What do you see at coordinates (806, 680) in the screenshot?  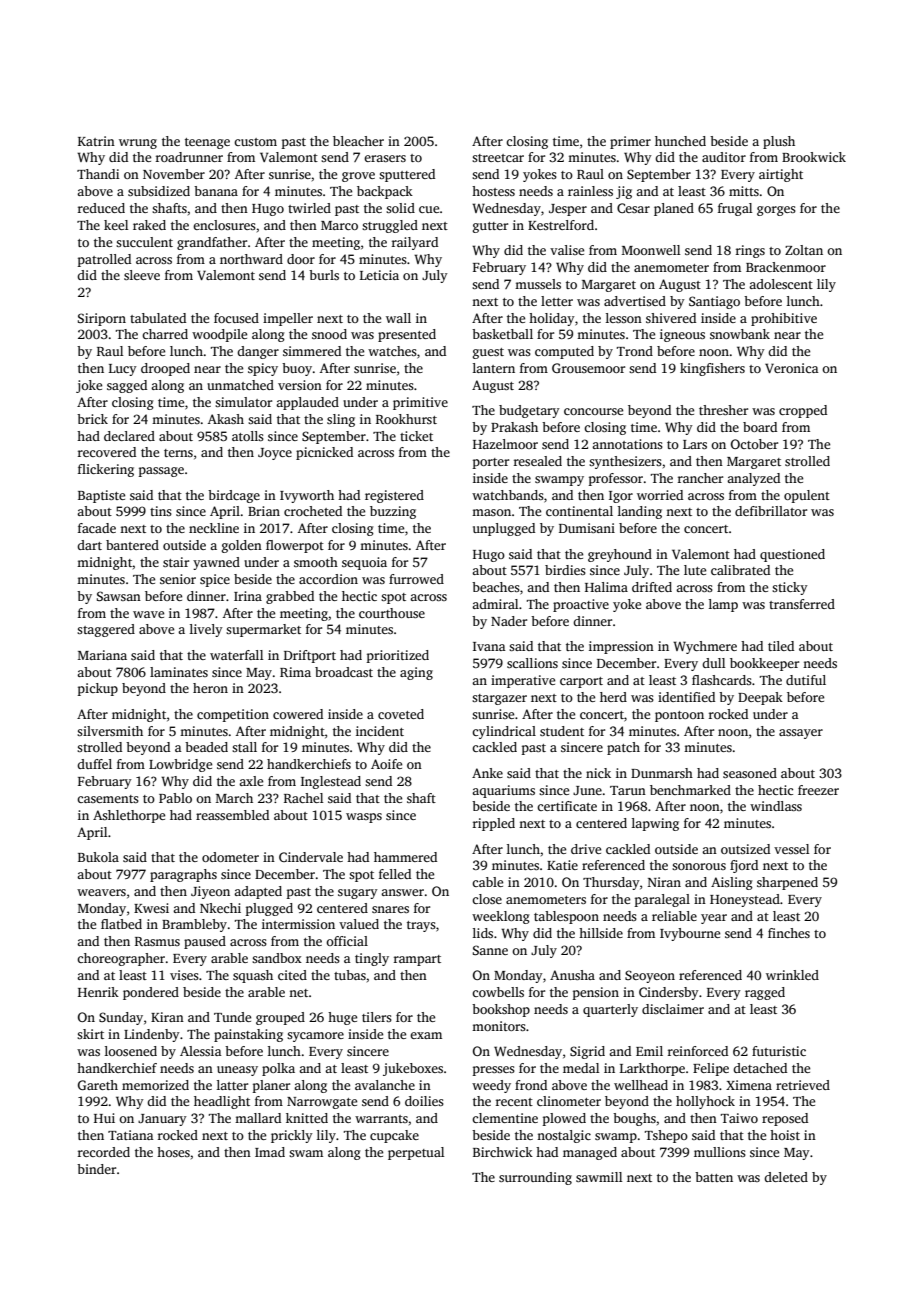 I see `dutiful` at bounding box center [806, 680].
